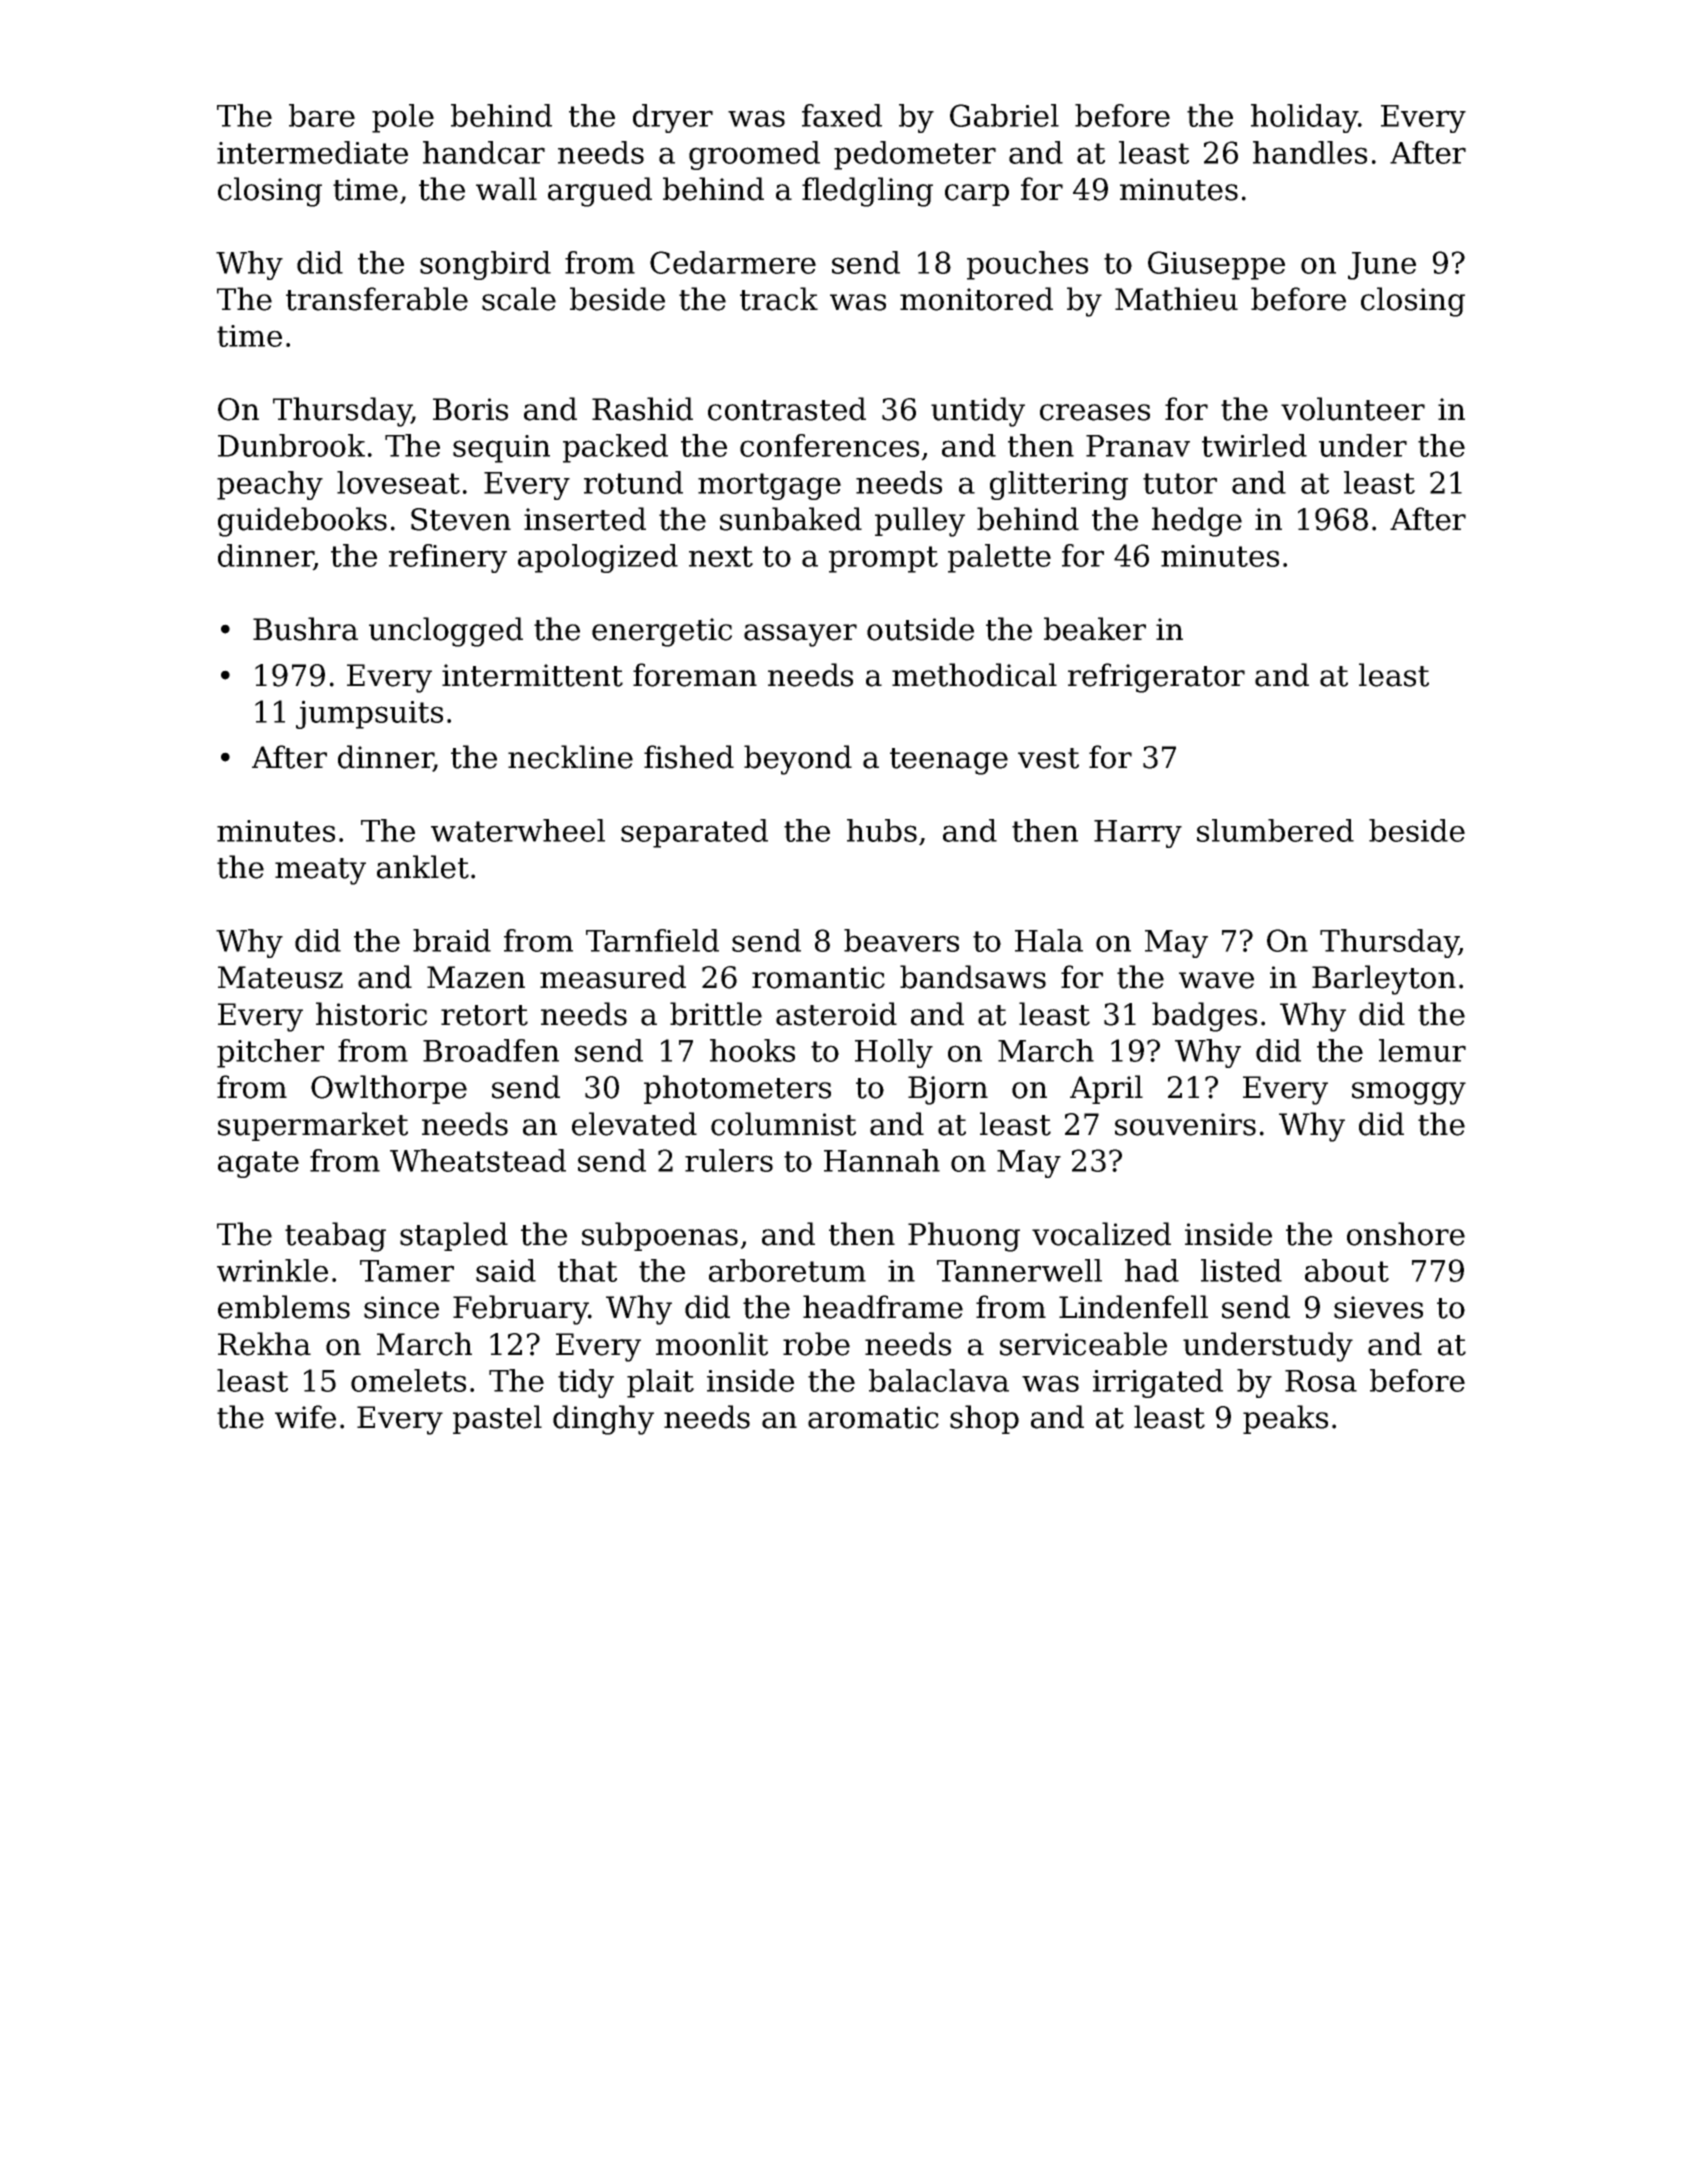  I want to click on Holly, so click(894, 1053).
